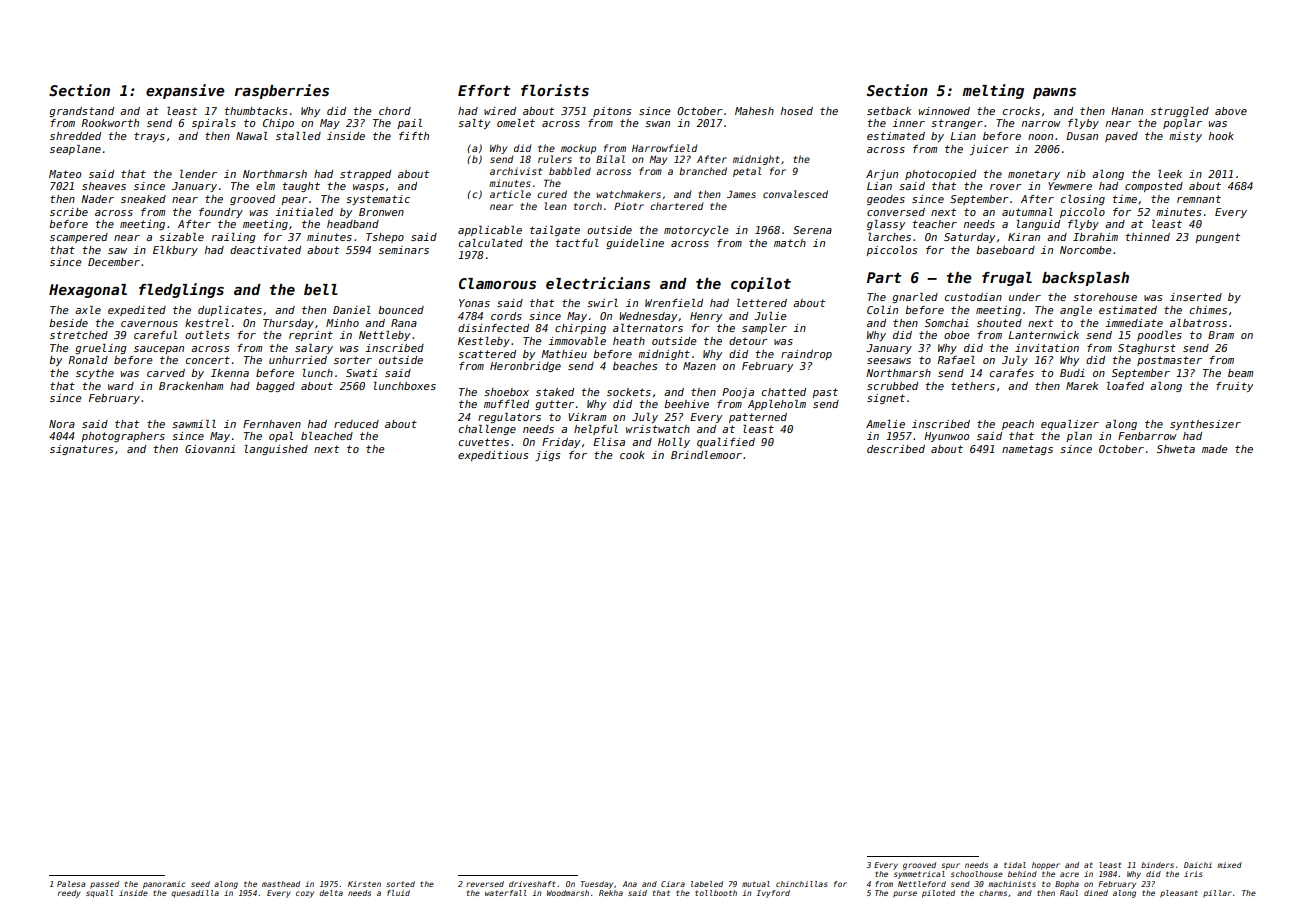 The height and width of the screenshot is (924, 1308). What do you see at coordinates (364, 884) in the screenshot?
I see `Kirsten` at bounding box center [364, 884].
